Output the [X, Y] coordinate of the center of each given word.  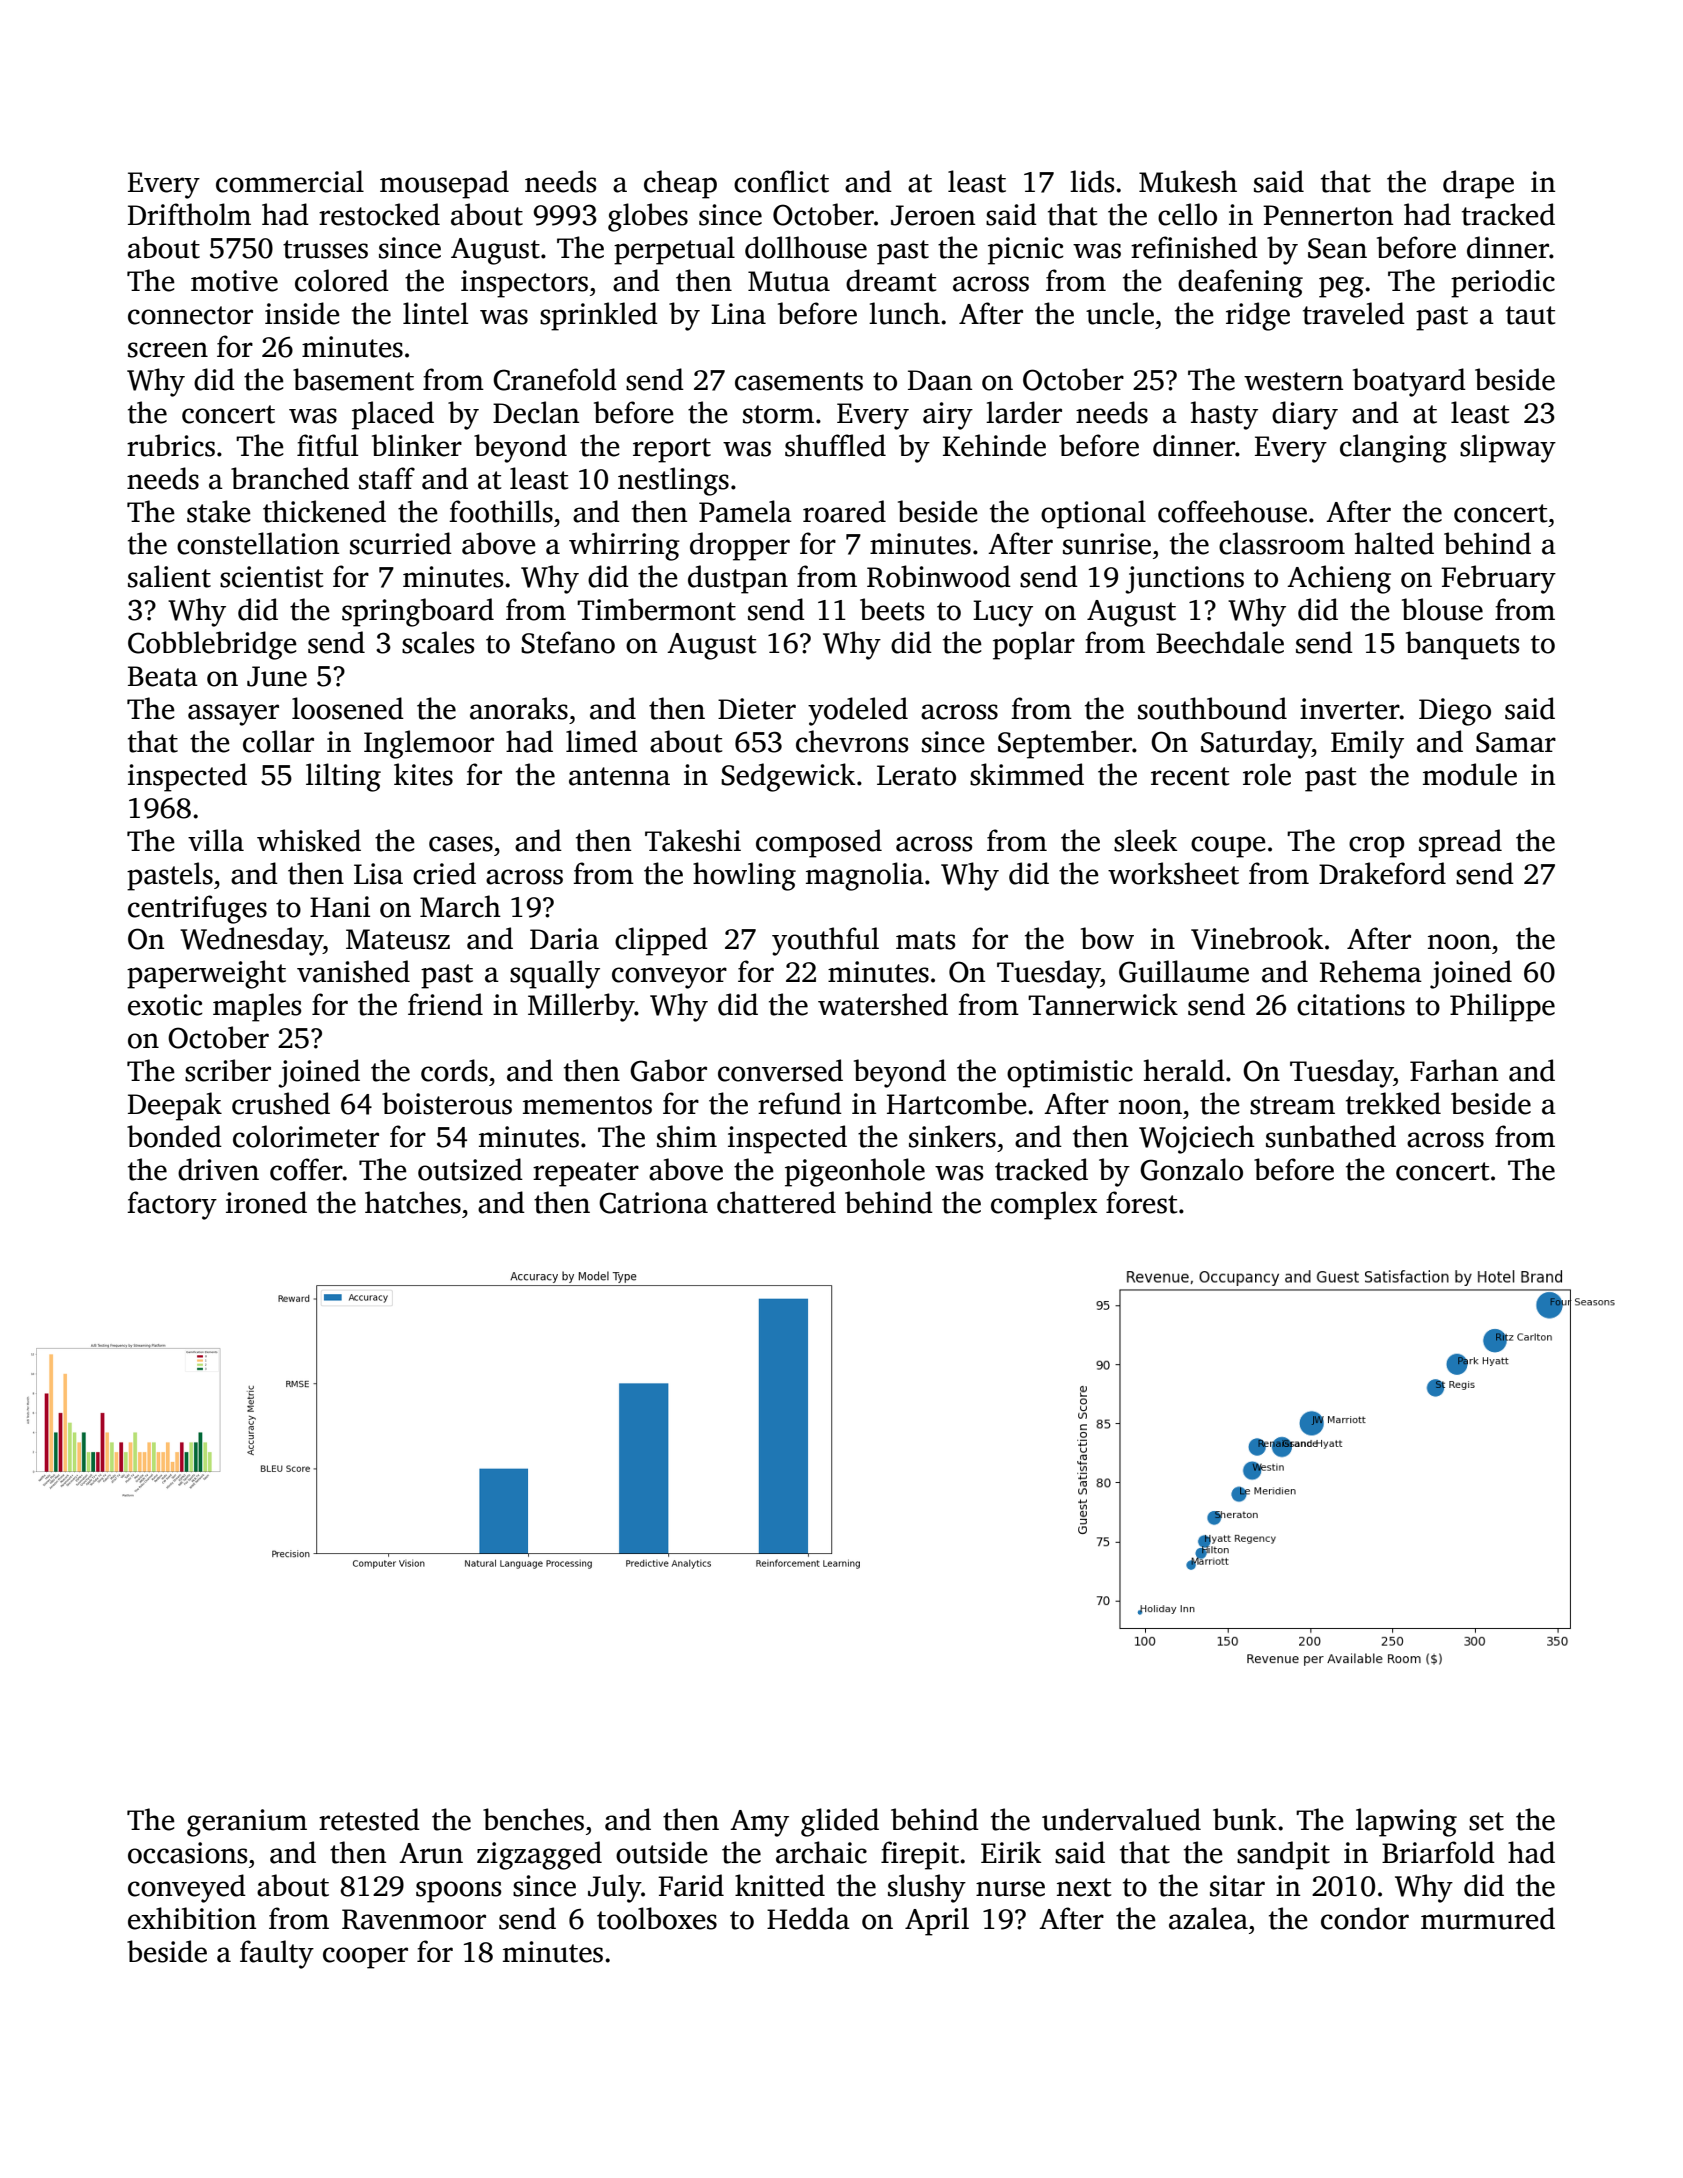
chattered [776, 1202]
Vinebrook [1257, 938]
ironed [266, 1202]
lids [1092, 181]
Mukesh [1188, 181]
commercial [290, 181]
